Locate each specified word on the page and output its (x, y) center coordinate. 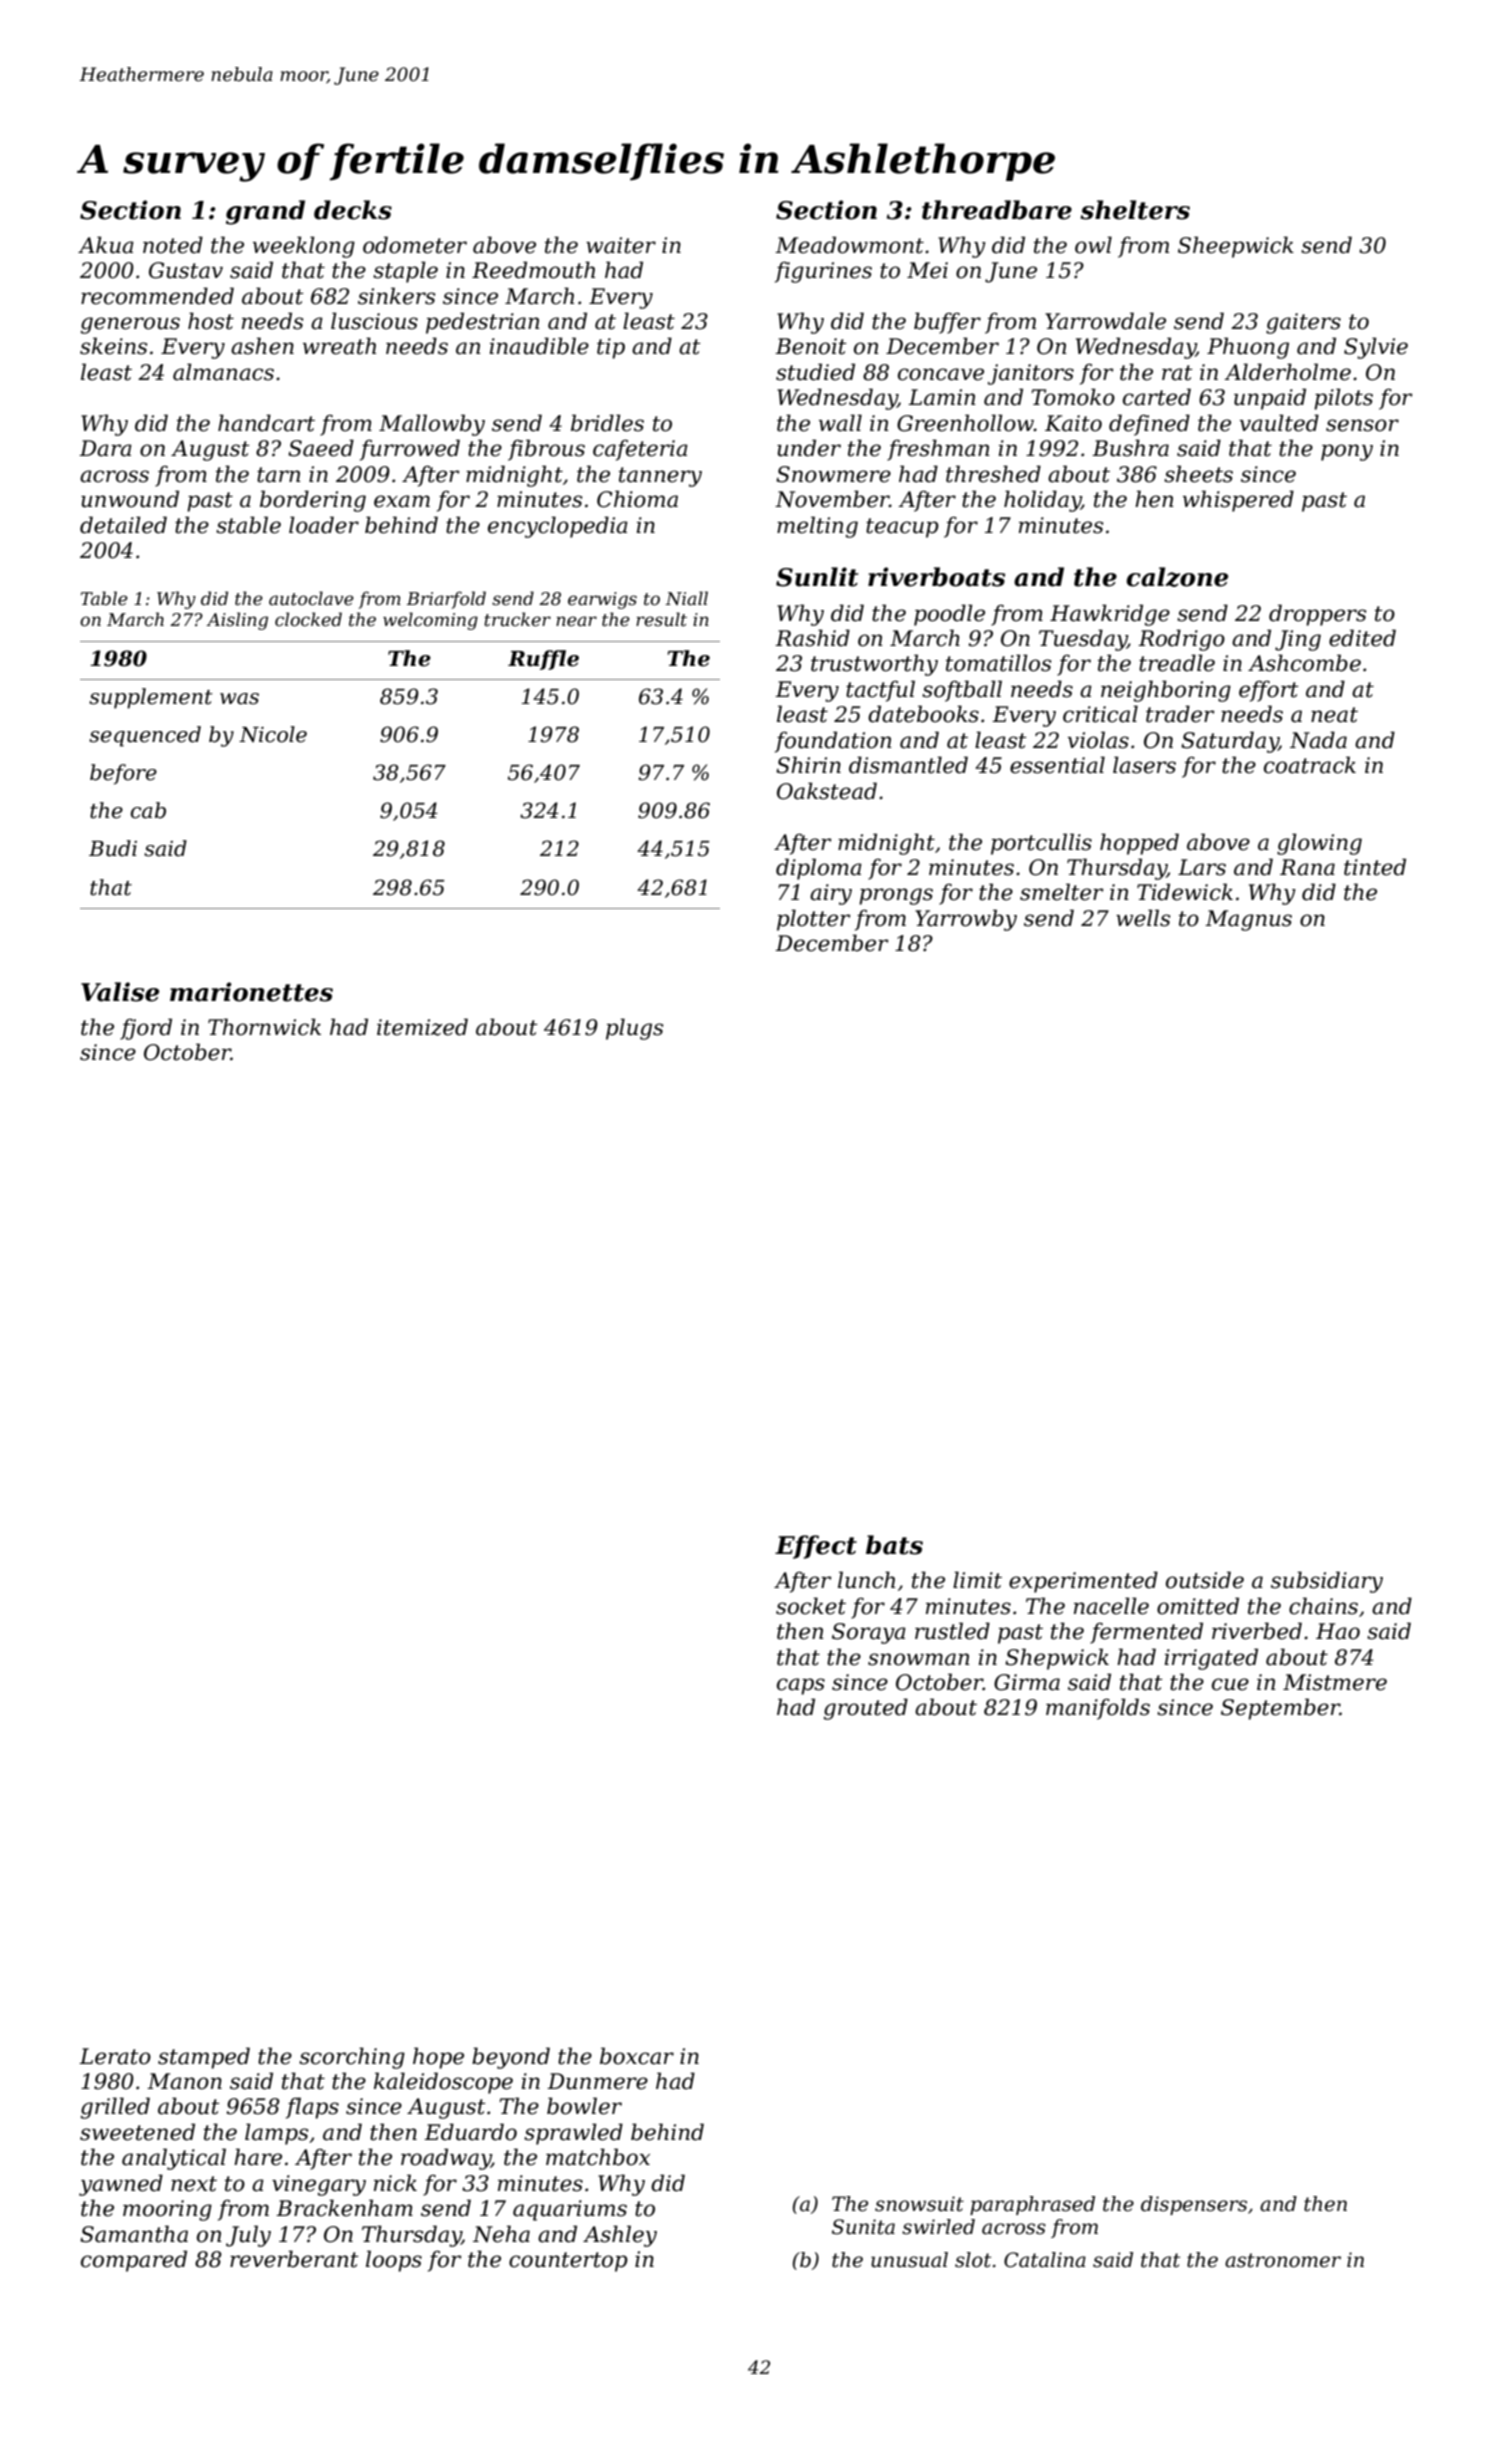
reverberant (294, 2259)
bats (894, 1545)
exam (402, 501)
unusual (909, 2260)
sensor (1362, 425)
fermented (1146, 1633)
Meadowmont (849, 245)
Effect (816, 1547)
